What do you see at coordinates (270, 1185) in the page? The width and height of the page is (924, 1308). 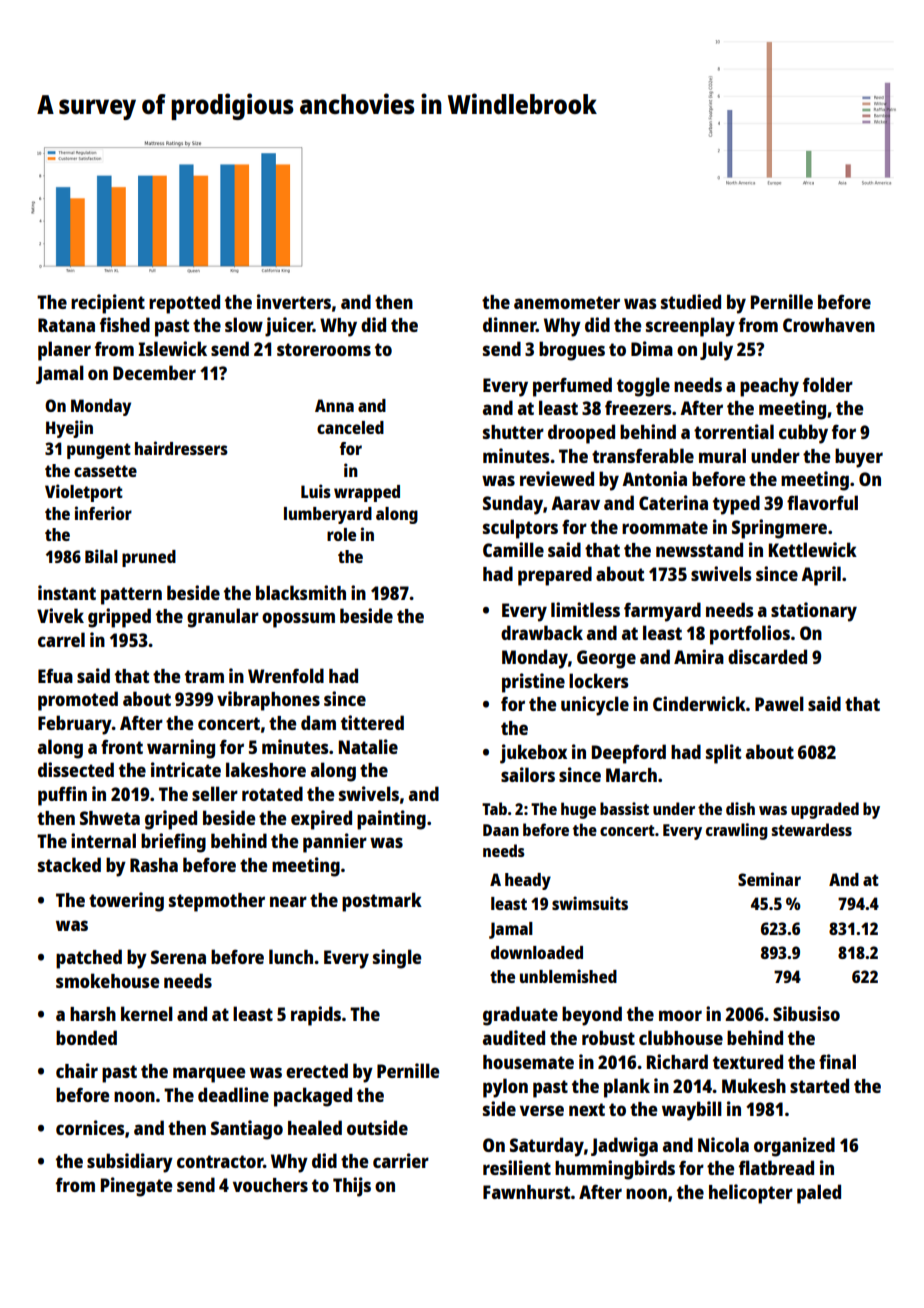 I see `vouchers` at bounding box center [270, 1185].
